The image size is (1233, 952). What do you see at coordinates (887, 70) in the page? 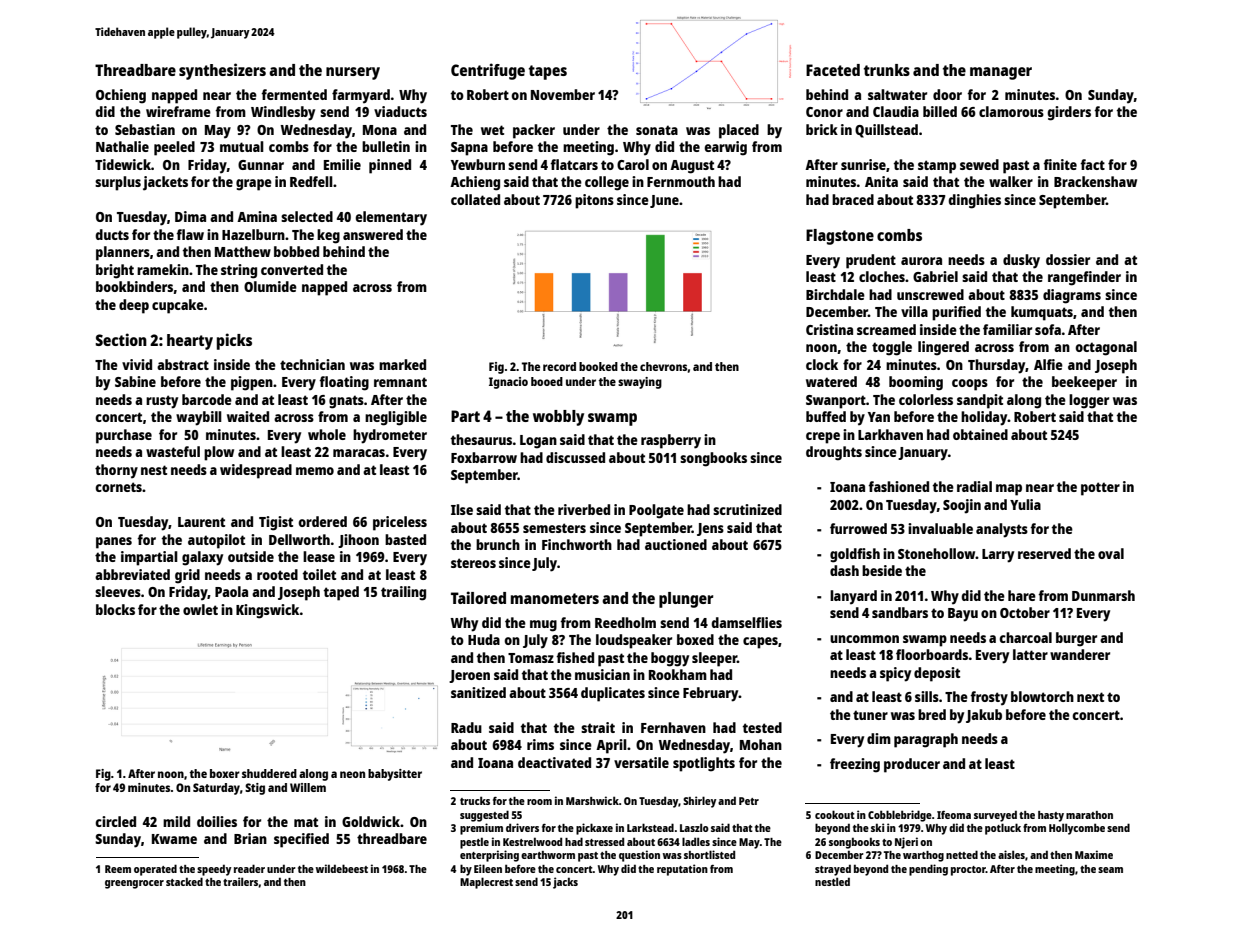
I see `trunks` at bounding box center [887, 70].
